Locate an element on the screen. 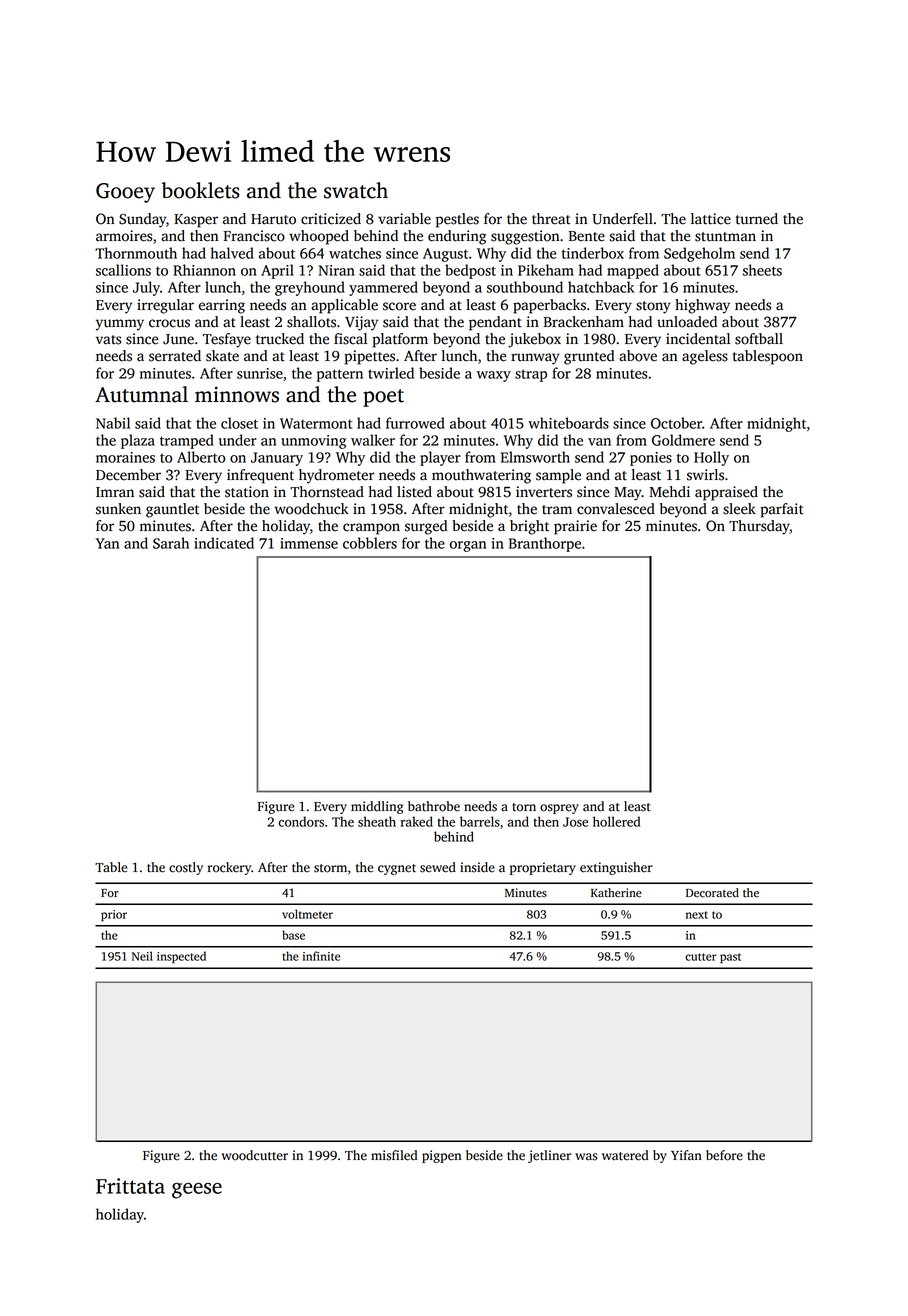 Image resolution: width=908 pixels, height=1316 pixels. inspected is located at coordinates (181, 957).
